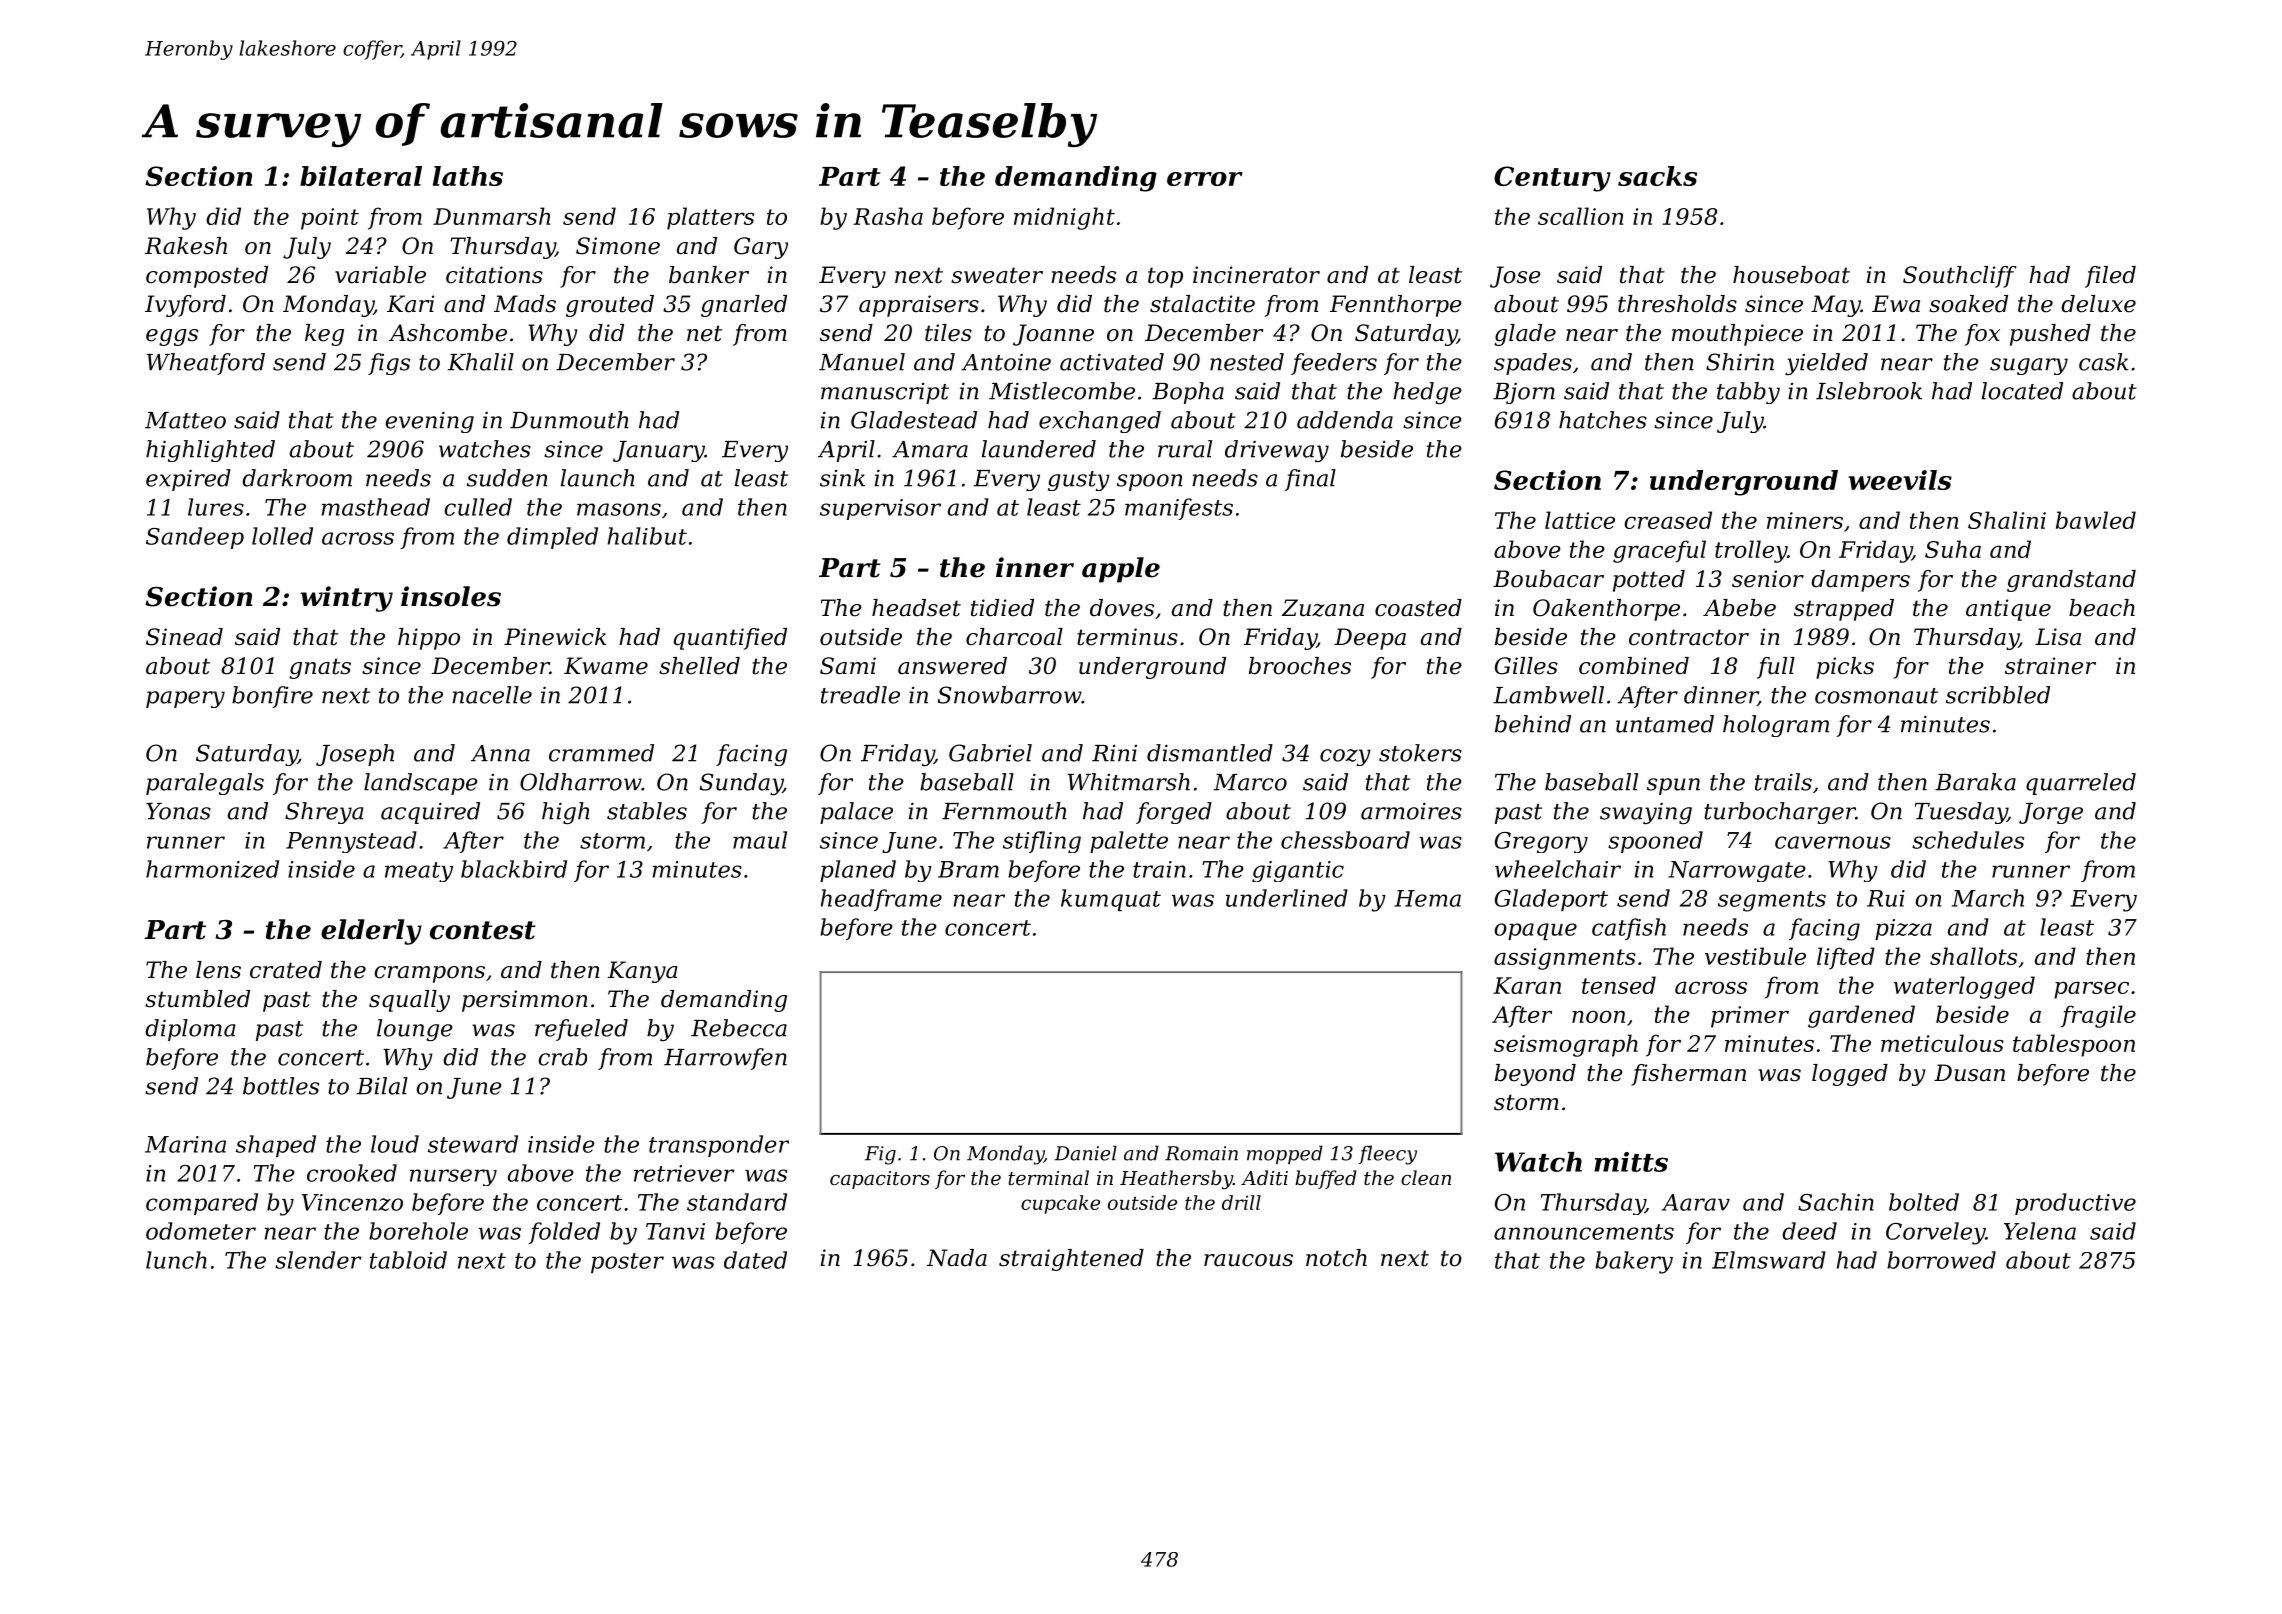 This screenshot has width=2282, height=1614. I want to click on terminal, so click(1048, 1177).
